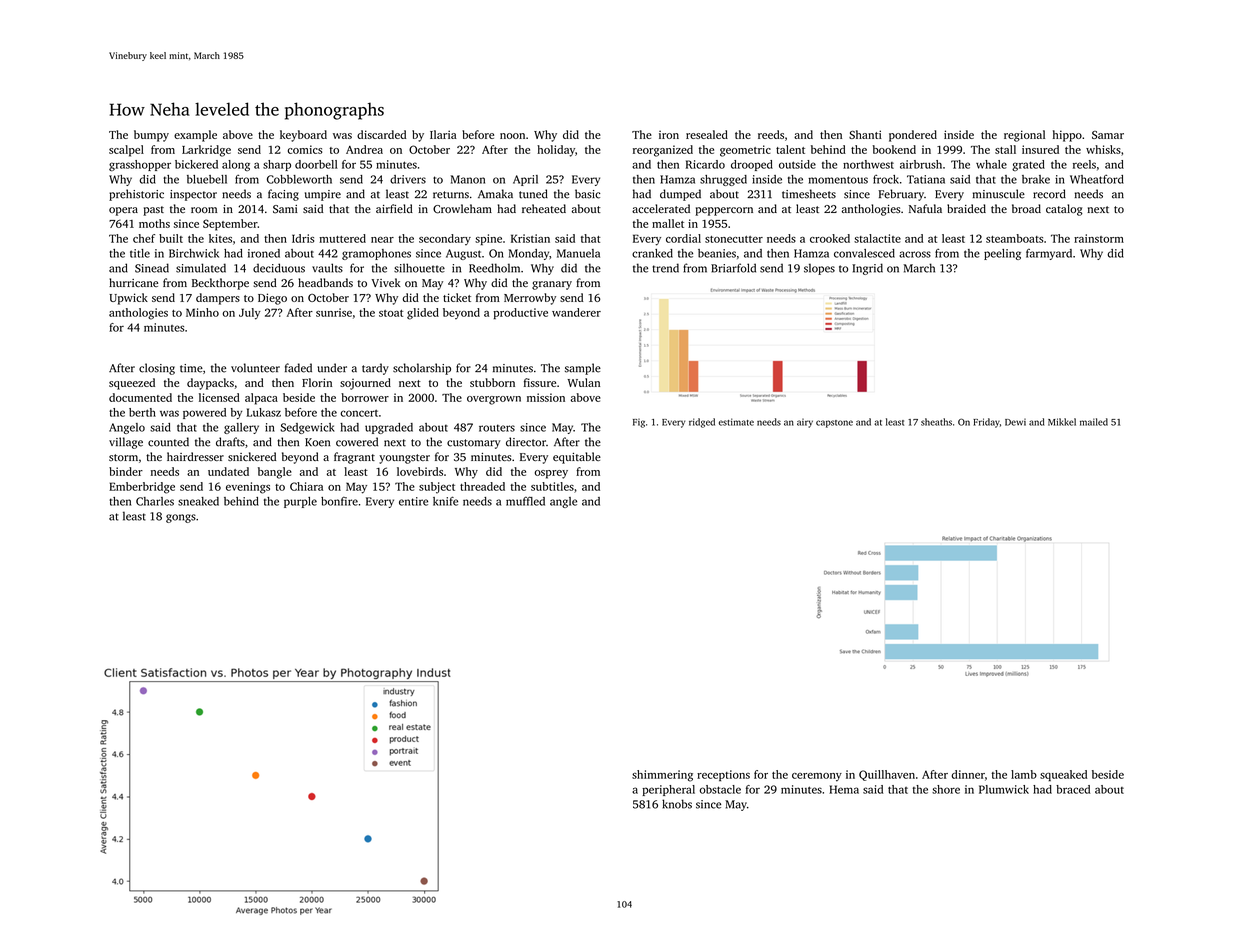  What do you see at coordinates (151, 136) in the screenshot?
I see `bumpy` at bounding box center [151, 136].
